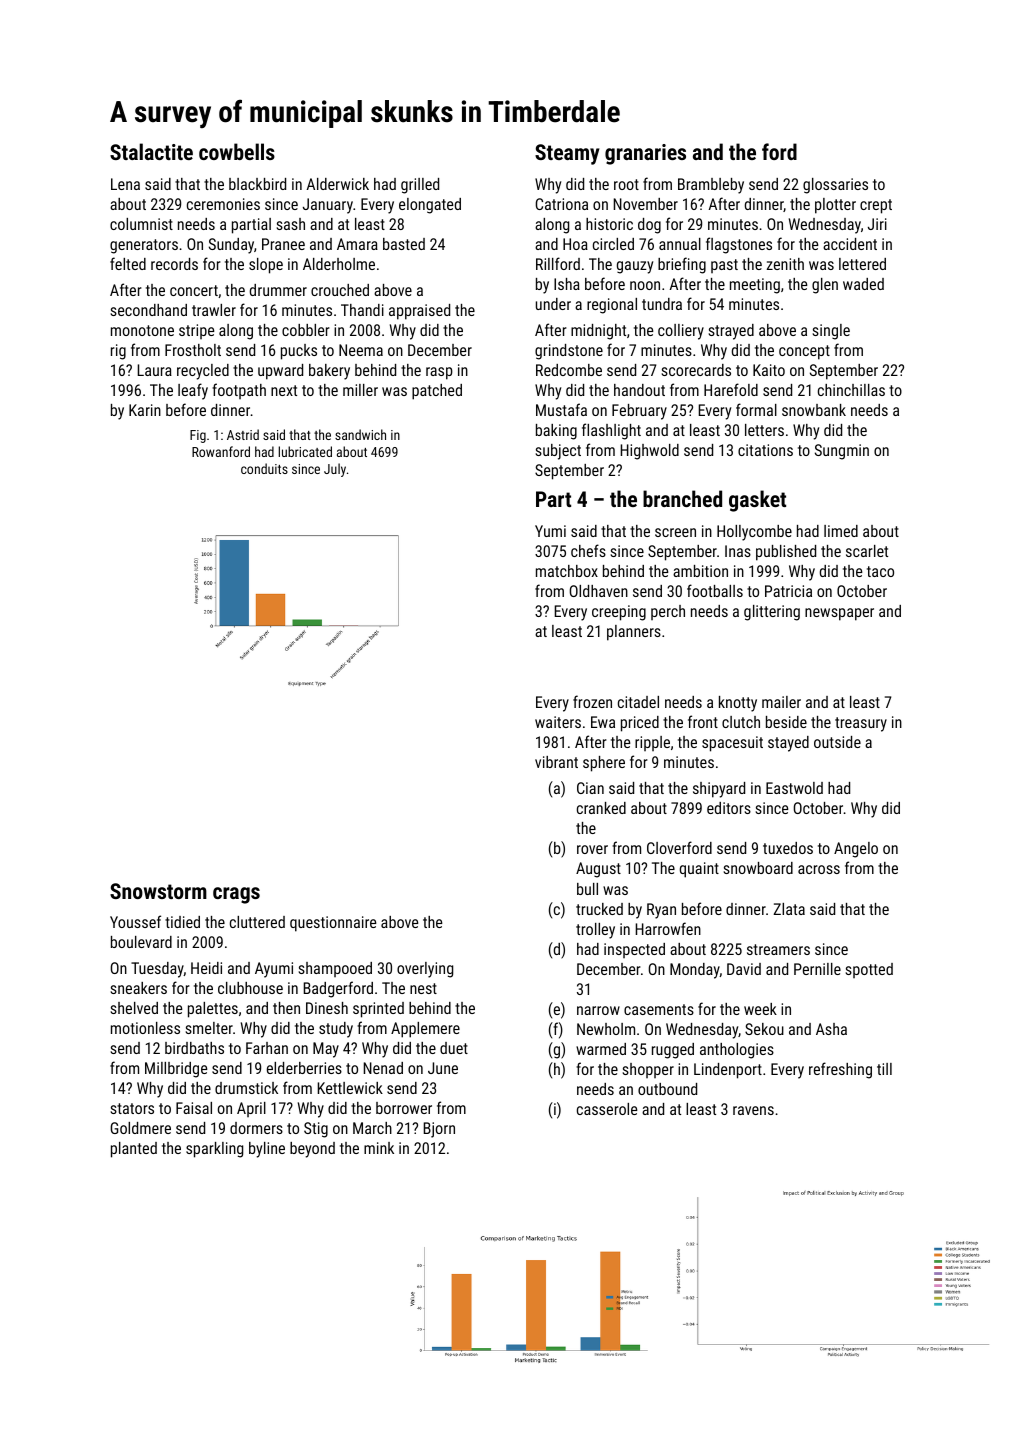 The height and width of the page is (1442, 1015). What do you see at coordinates (243, 434) in the page?
I see `Astrid` at bounding box center [243, 434].
